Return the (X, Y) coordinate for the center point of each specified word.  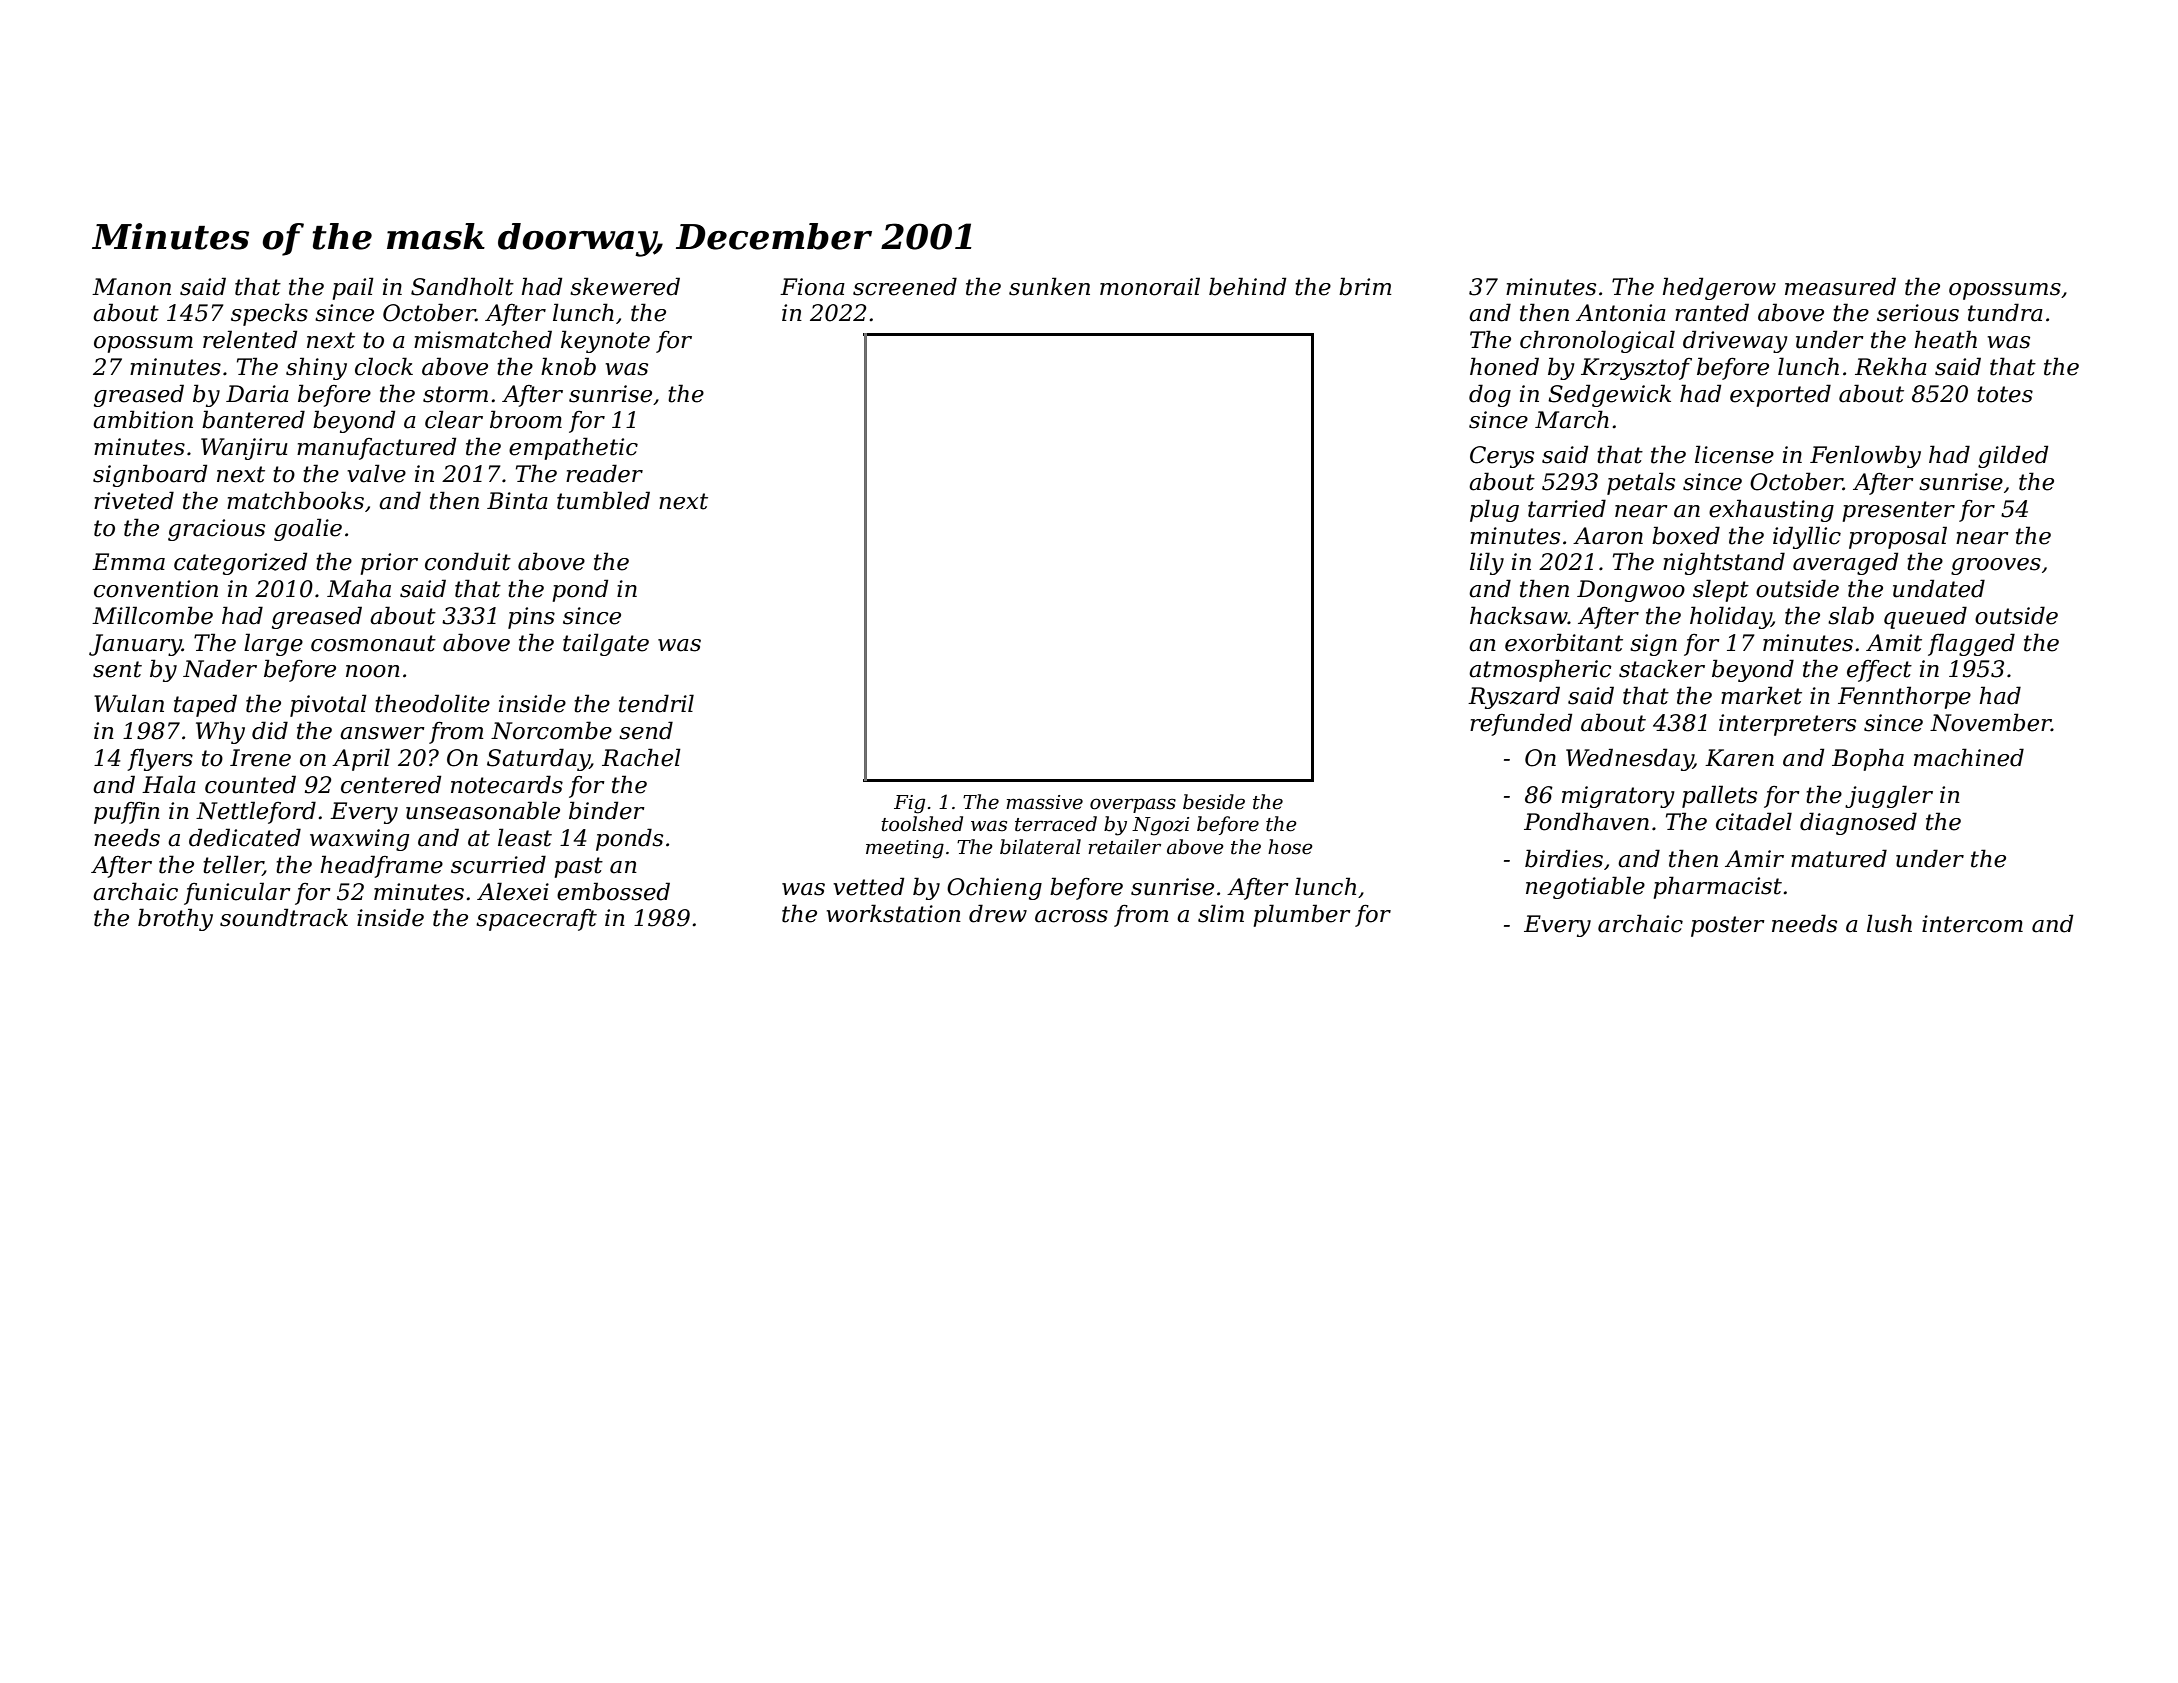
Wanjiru (244, 449)
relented (250, 339)
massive (1044, 802)
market (1761, 695)
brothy (175, 919)
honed (1504, 366)
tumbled (603, 500)
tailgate (606, 644)
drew (998, 913)
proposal (1898, 537)
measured (1840, 286)
